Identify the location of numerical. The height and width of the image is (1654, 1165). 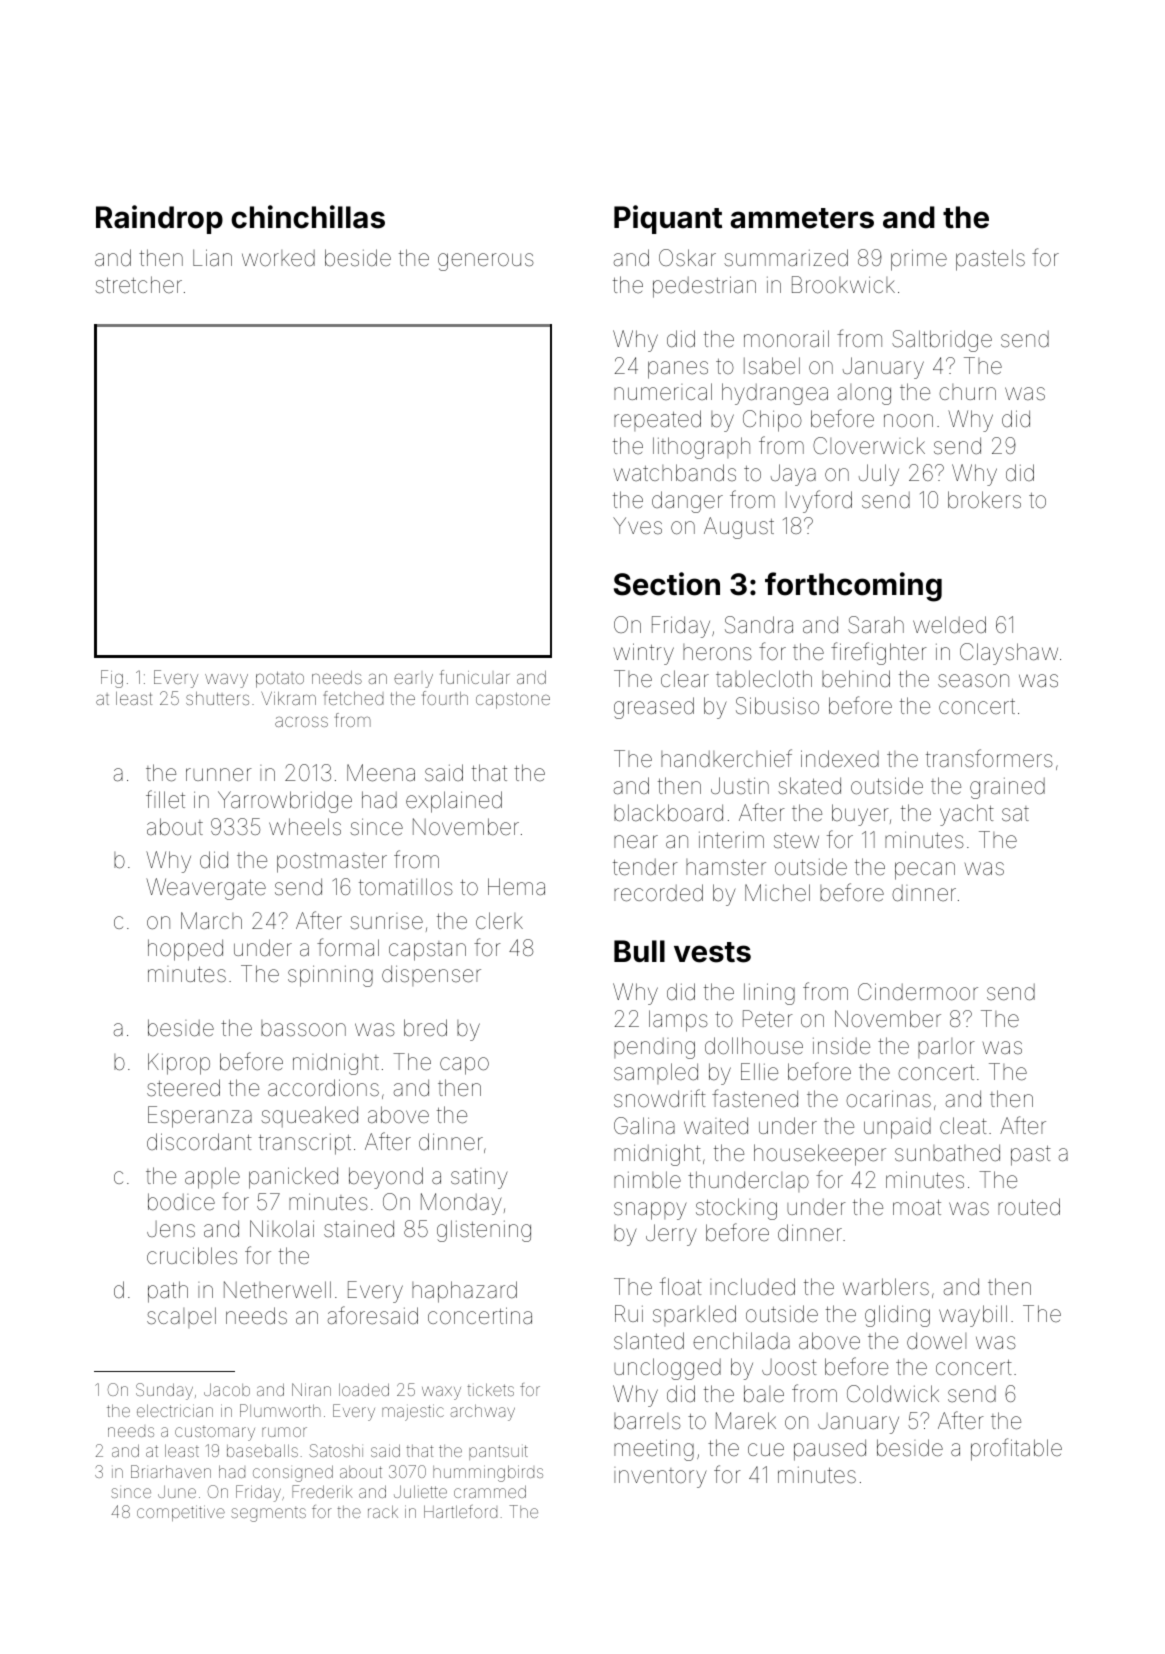
(663, 391).
